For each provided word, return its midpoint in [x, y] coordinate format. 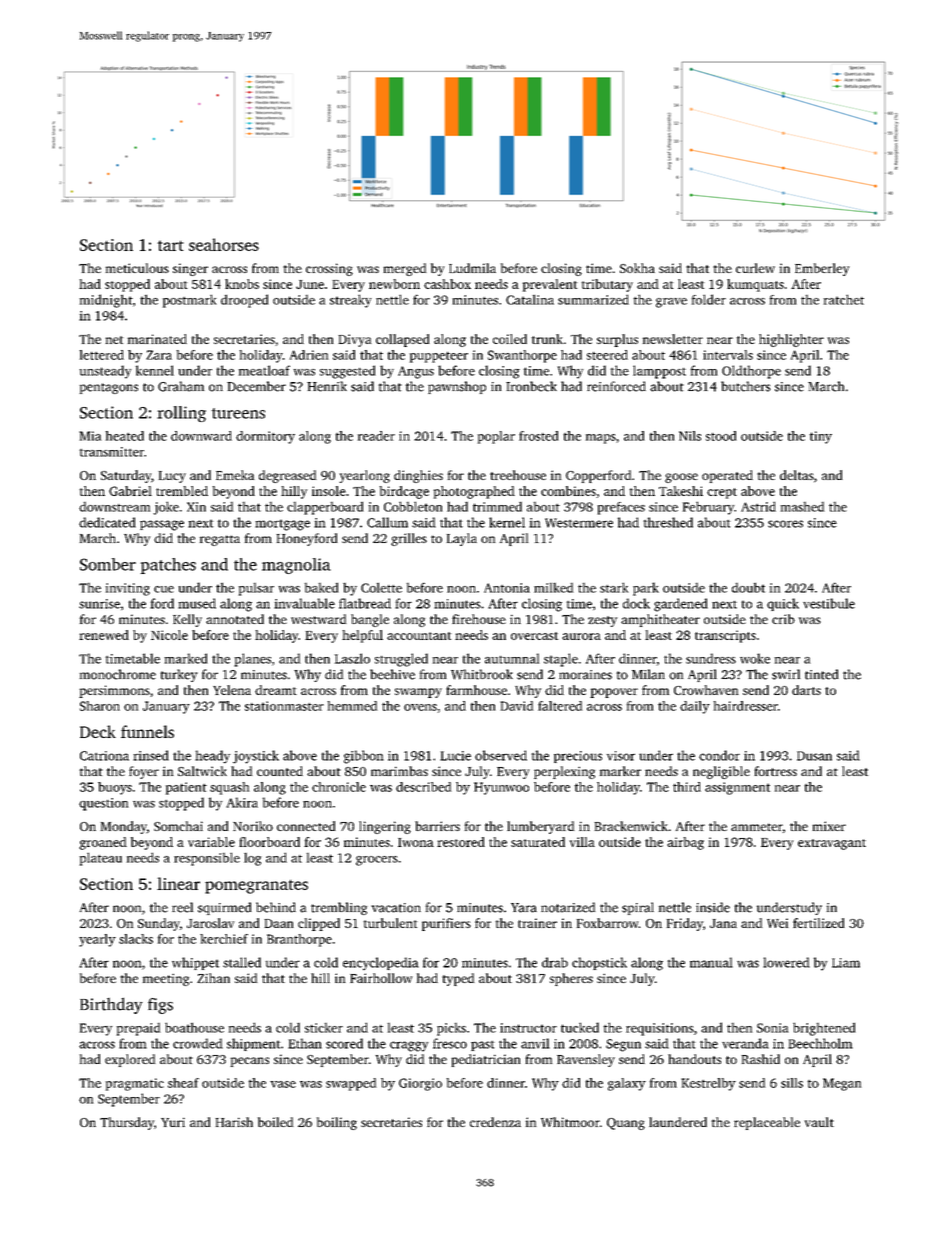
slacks [136, 939]
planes [252, 660]
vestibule [829, 603]
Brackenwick [631, 826]
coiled [510, 339]
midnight [106, 301]
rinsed [151, 755]
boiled [275, 1122]
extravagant [832, 844]
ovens [420, 707]
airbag [685, 843]
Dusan [814, 756]
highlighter [791, 340]
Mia [90, 436]
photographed [474, 492]
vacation [396, 908]
